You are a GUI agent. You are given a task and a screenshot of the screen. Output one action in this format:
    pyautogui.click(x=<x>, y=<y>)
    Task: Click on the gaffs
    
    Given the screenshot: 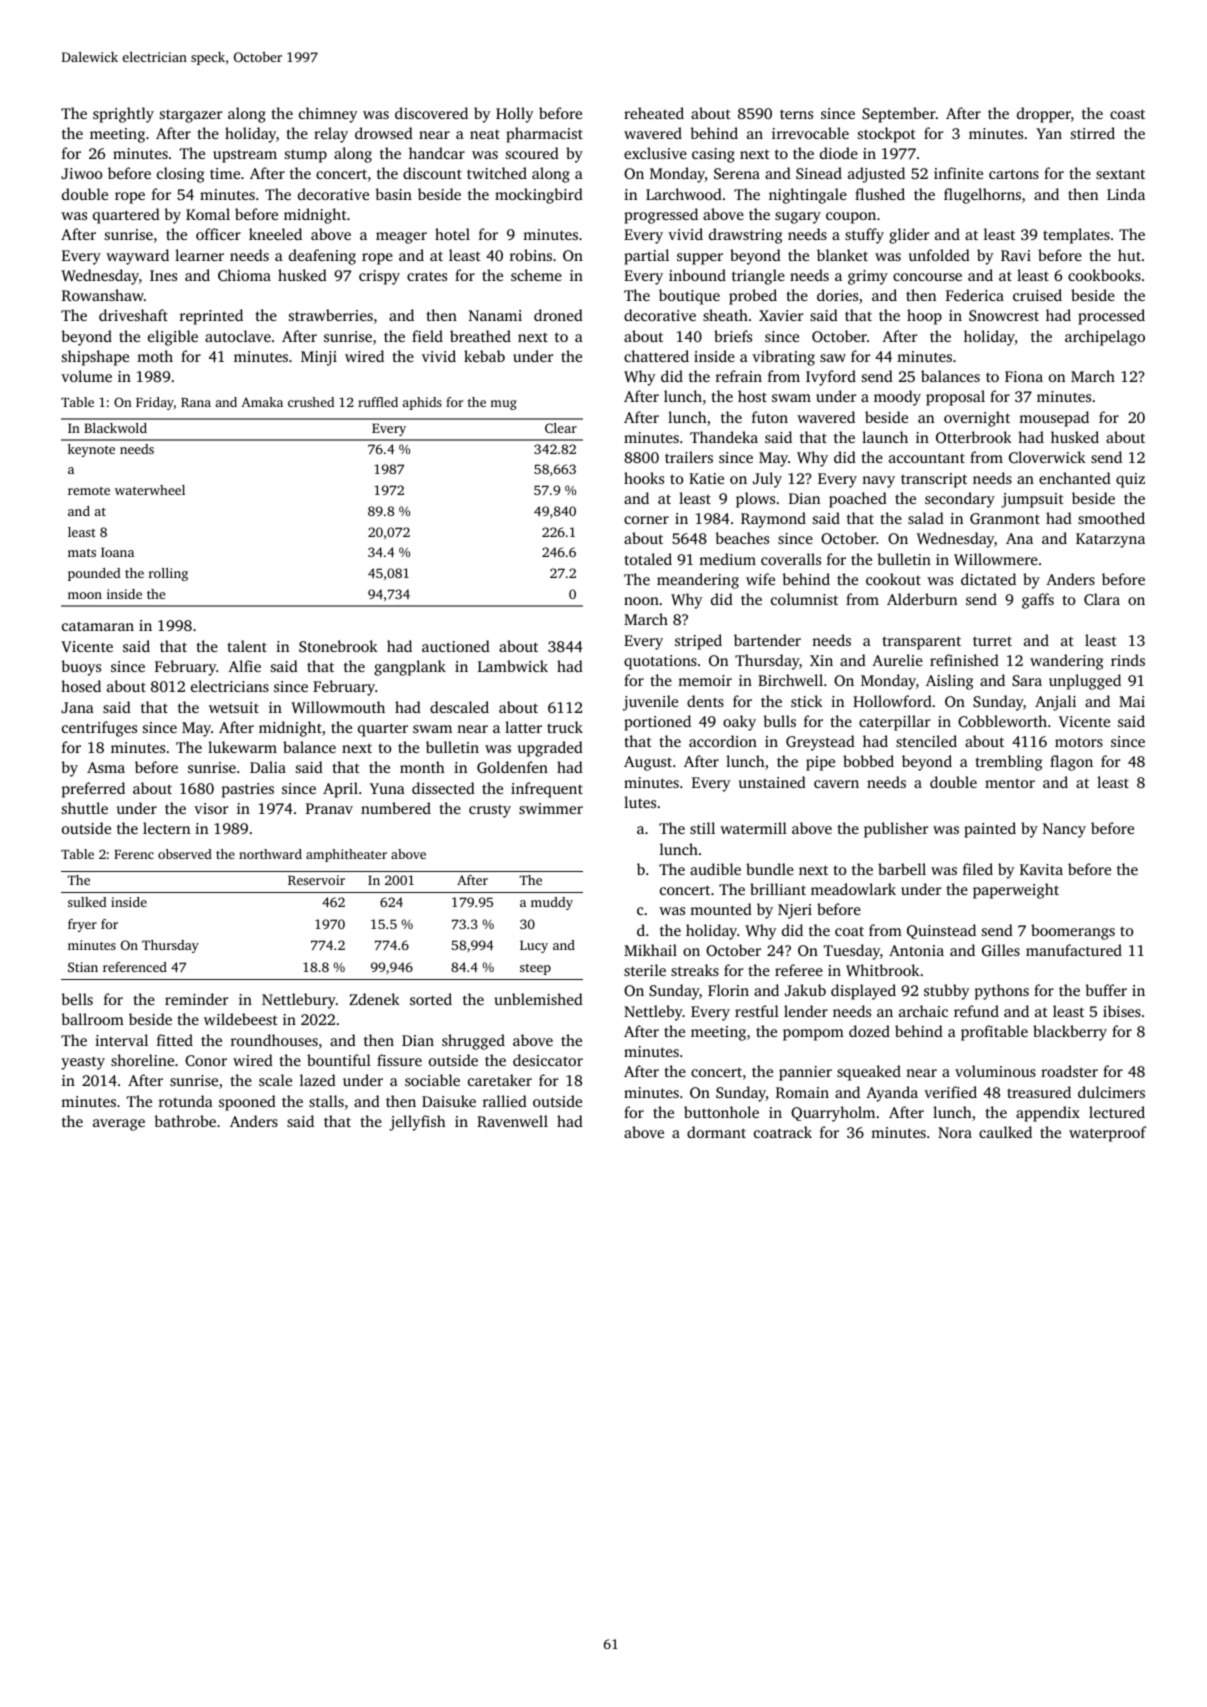 What is the action you would take?
    pyautogui.click(x=1038, y=601)
